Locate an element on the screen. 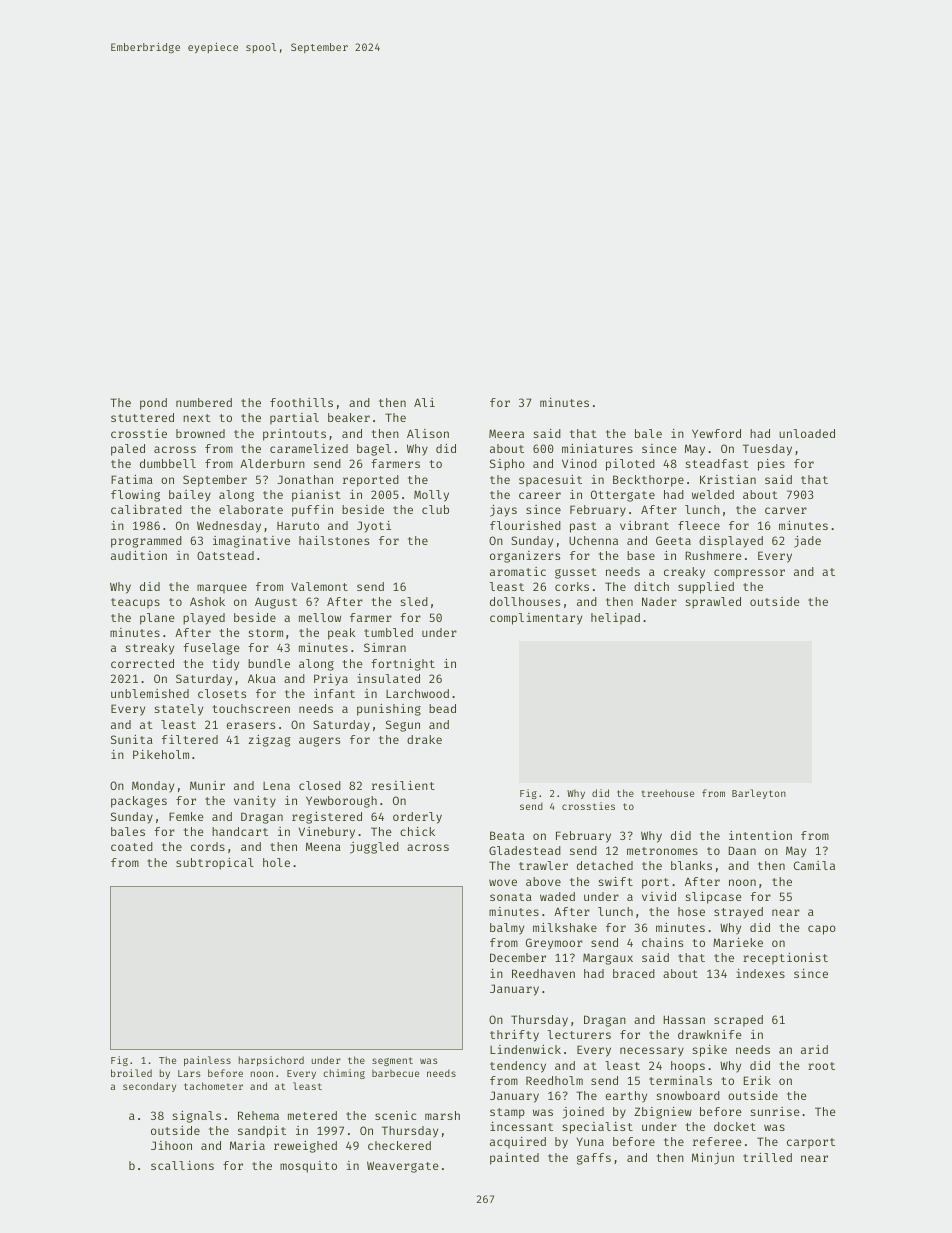 This screenshot has width=952, height=1233. mosquito is located at coordinates (308, 1167).
